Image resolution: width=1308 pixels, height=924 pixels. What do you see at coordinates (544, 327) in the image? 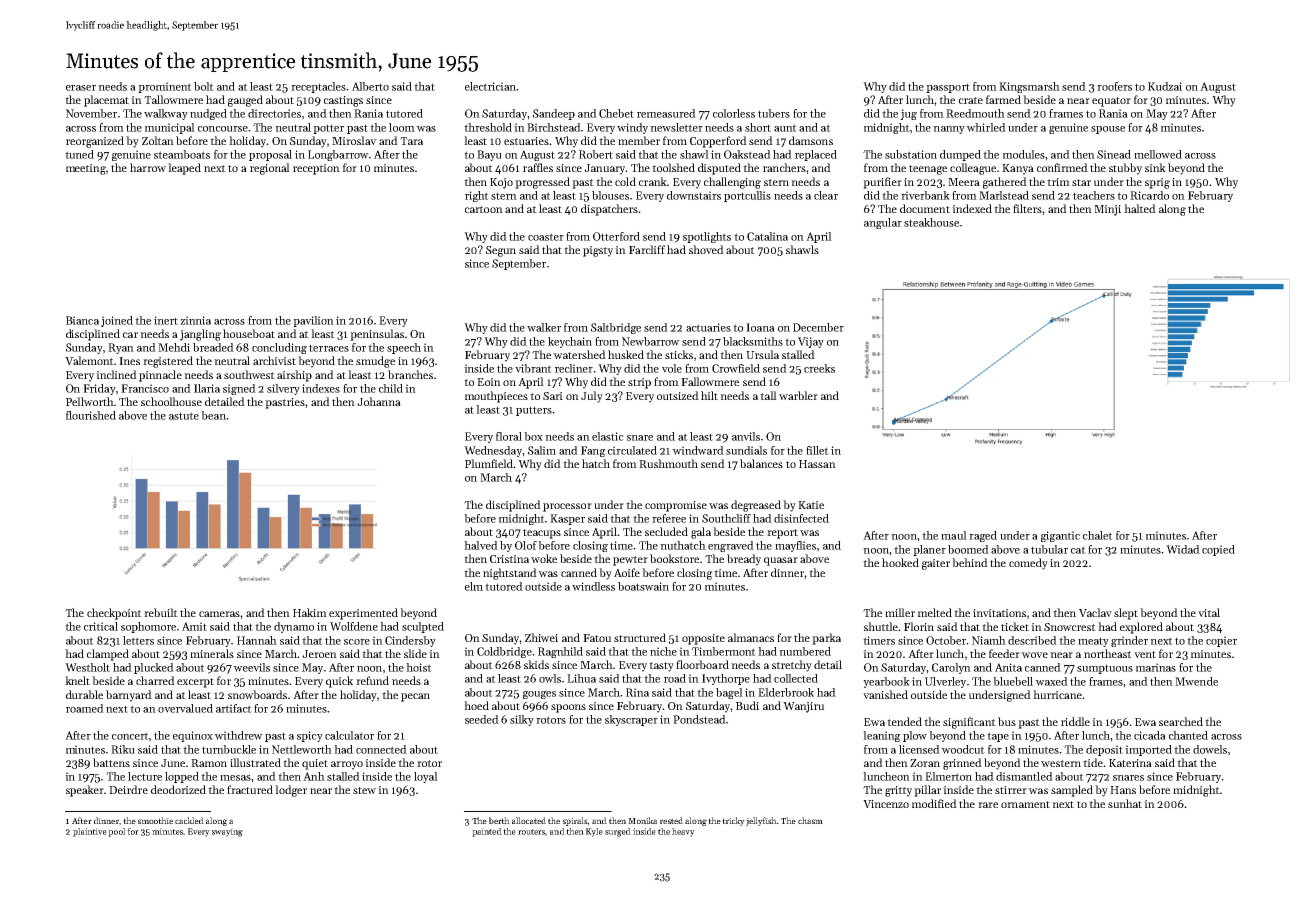
I see `walker` at bounding box center [544, 327].
